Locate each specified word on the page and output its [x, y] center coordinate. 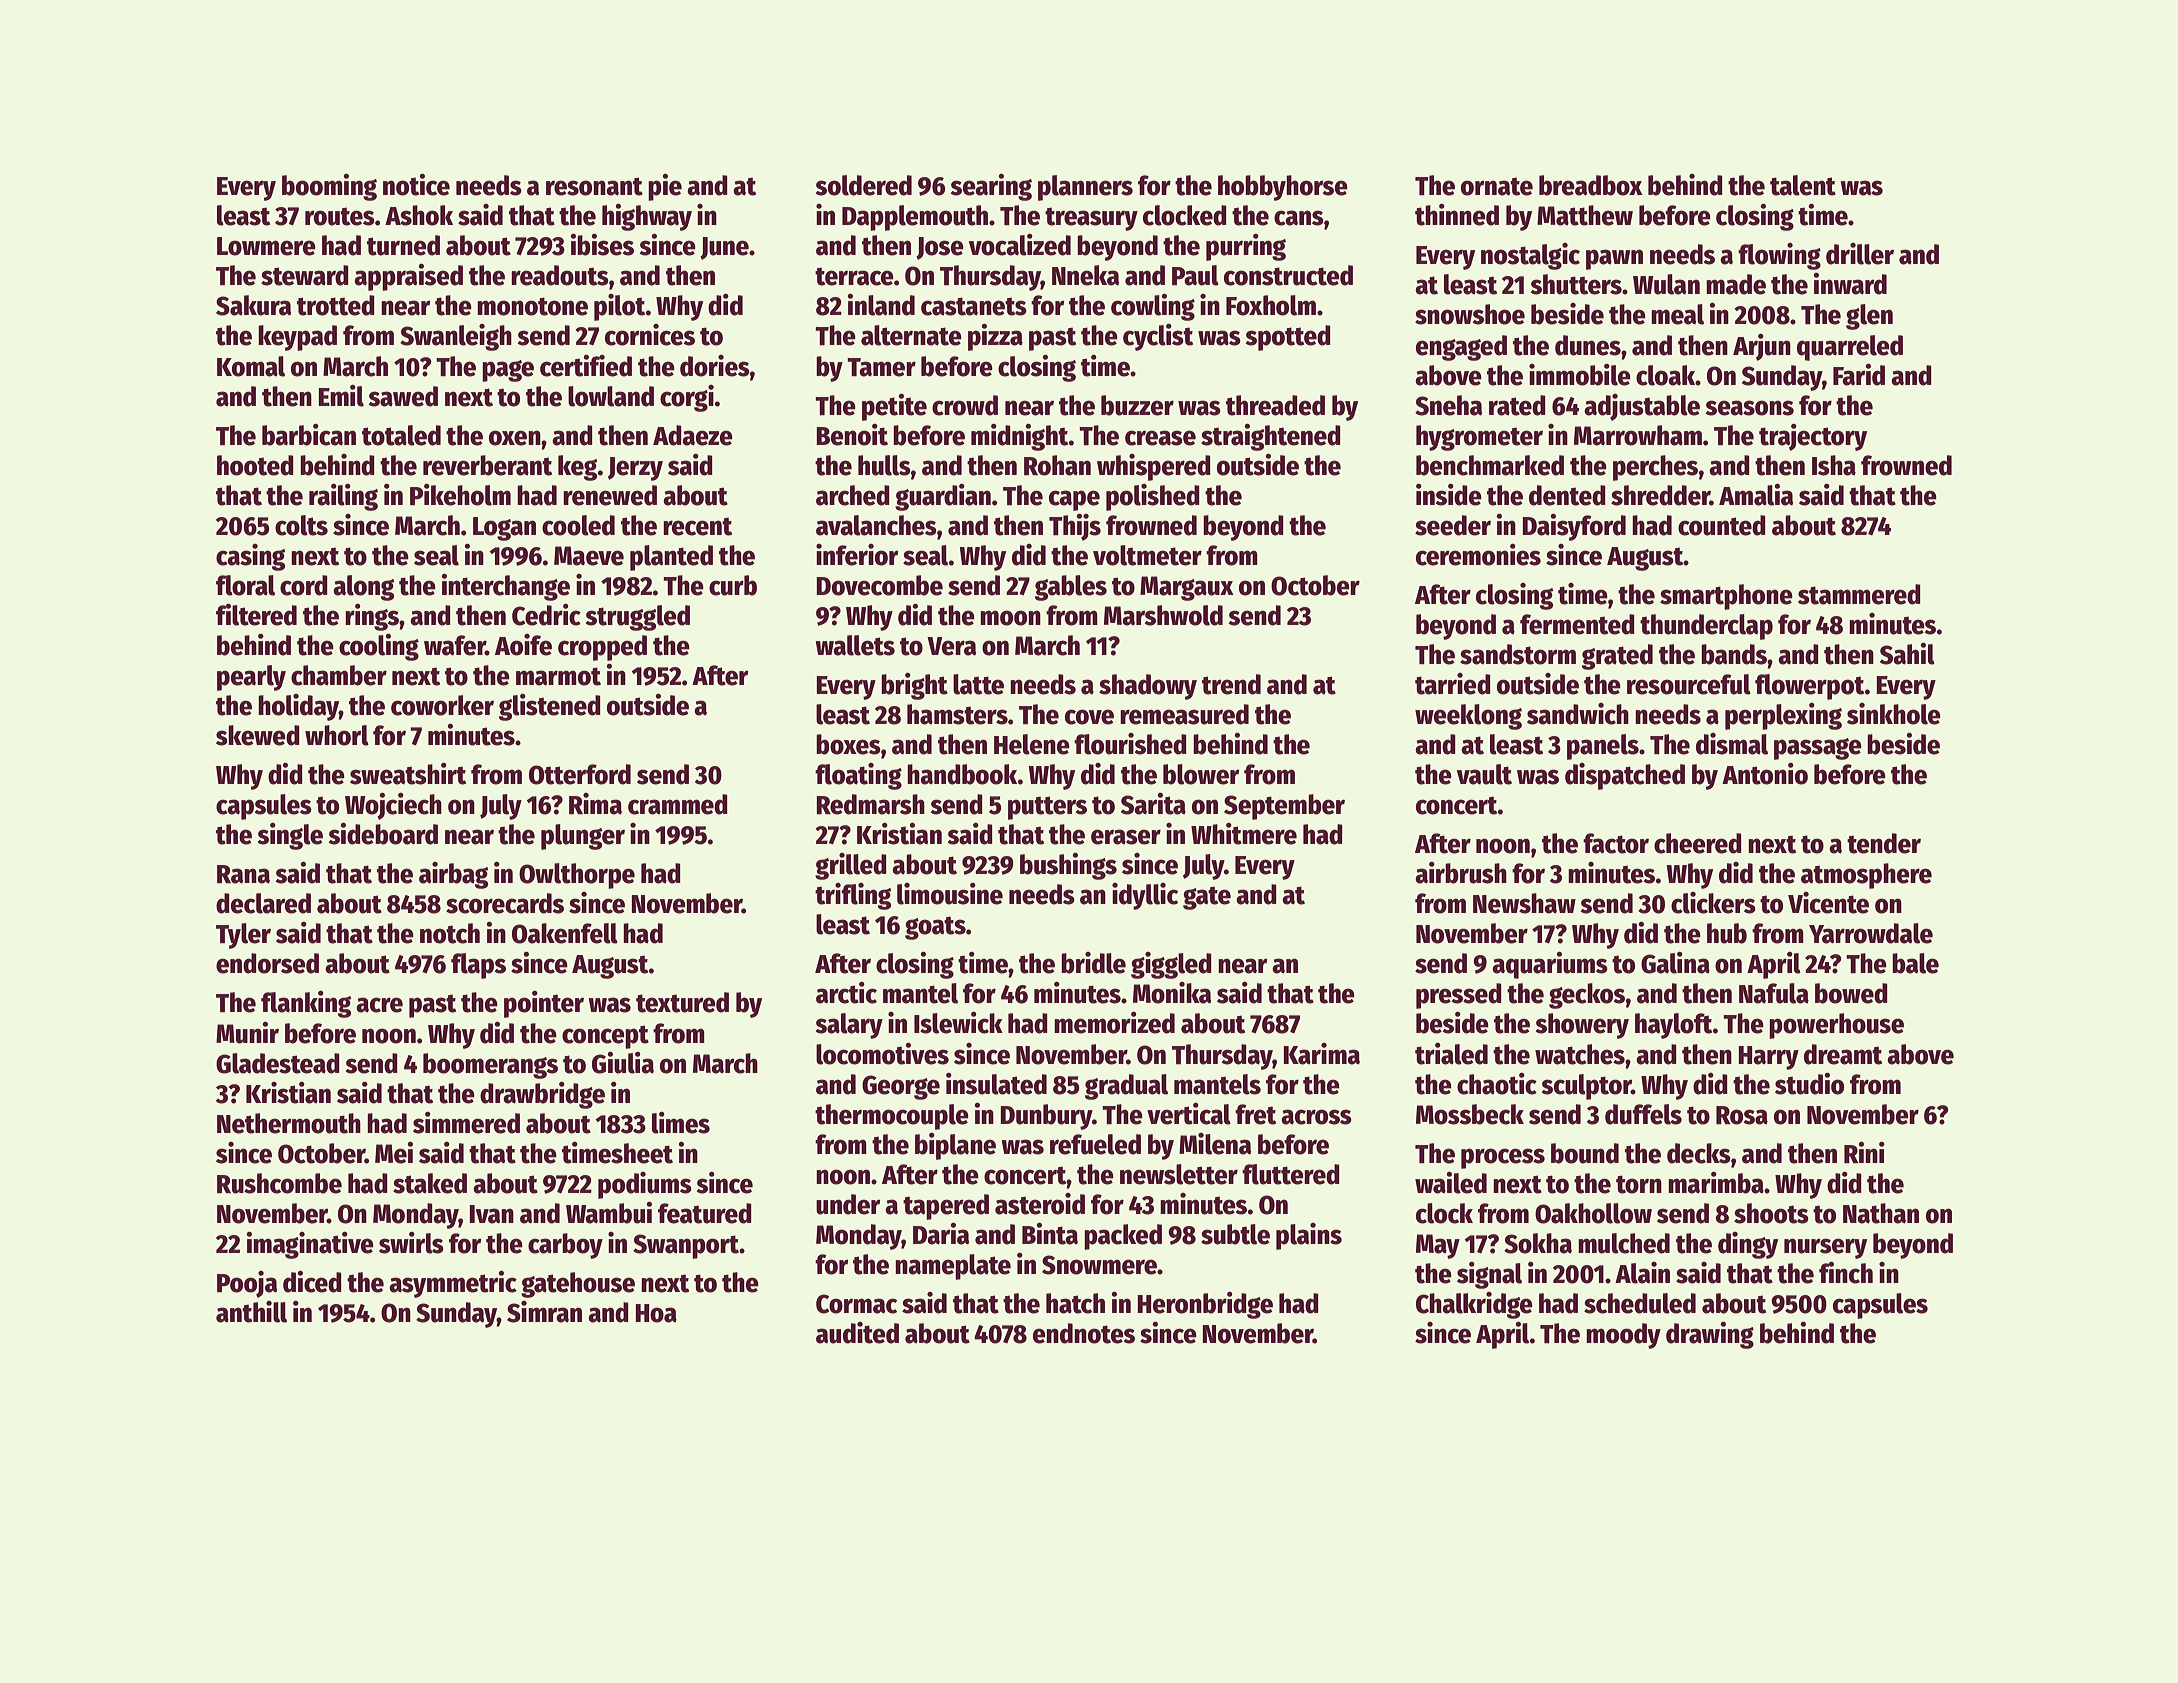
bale [1915, 963]
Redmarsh [870, 804]
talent [1803, 185]
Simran [544, 1312]
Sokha [1538, 1243]
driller [1860, 254]
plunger [583, 837]
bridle [1093, 963]
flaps [478, 966]
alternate [911, 335]
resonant [594, 186]
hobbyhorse [1283, 188]
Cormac [856, 1304]
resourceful [1689, 684]
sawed [403, 396]
